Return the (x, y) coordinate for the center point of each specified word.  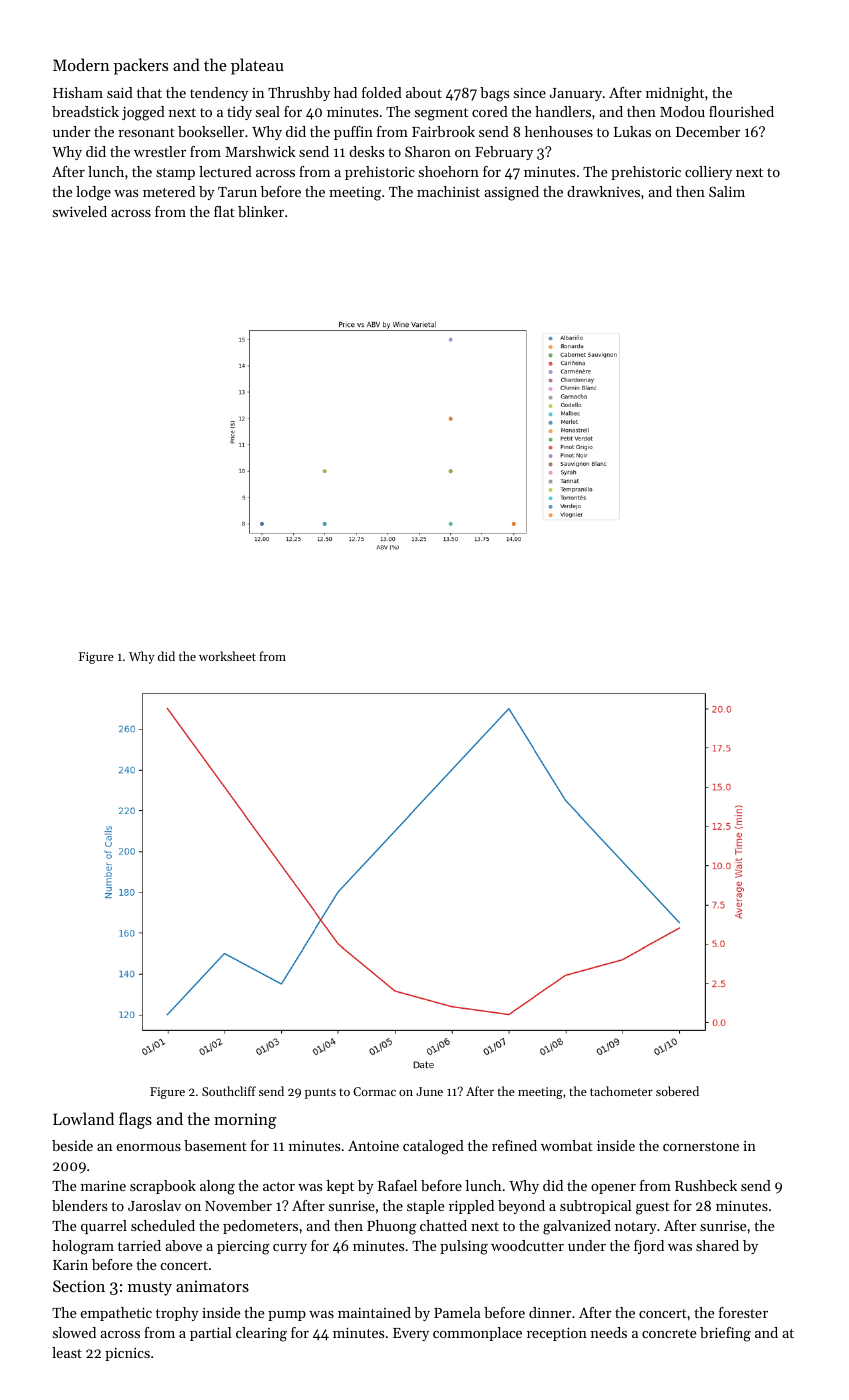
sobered (677, 1091)
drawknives (603, 191)
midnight (675, 94)
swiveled (80, 211)
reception (557, 1334)
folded (382, 92)
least (67, 1352)
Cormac (374, 1091)
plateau (257, 66)
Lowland (83, 1118)
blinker (261, 211)
